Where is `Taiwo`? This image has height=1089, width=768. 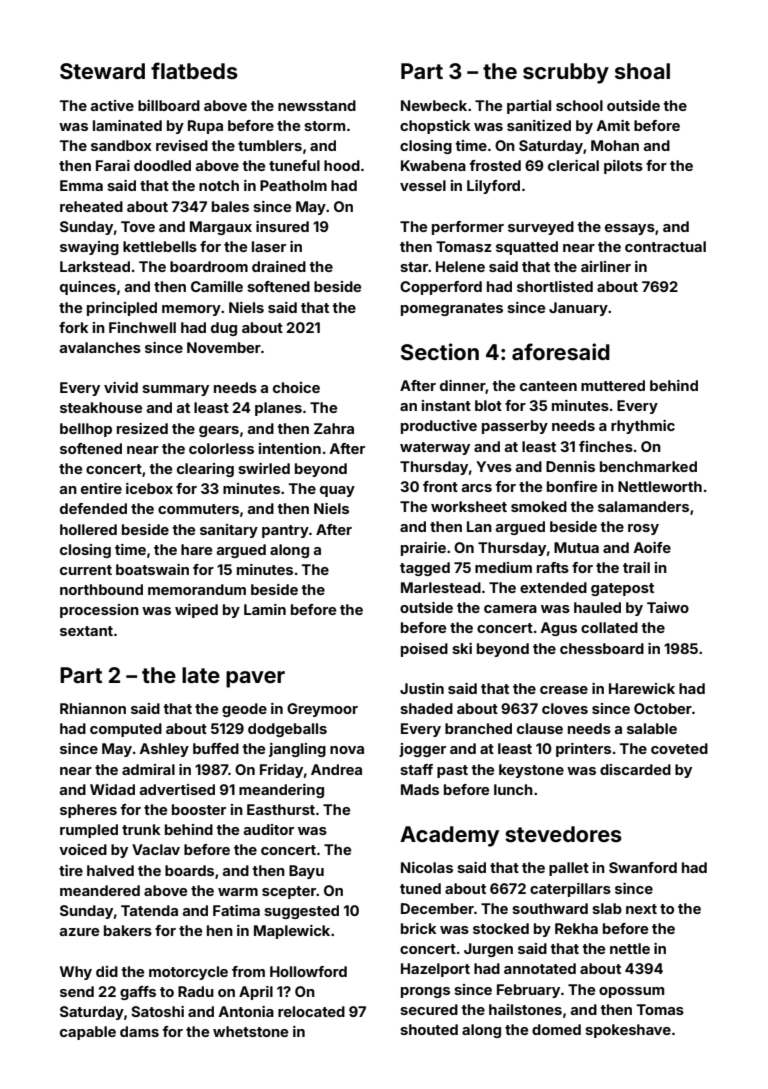
Taiwo is located at coordinates (668, 607).
